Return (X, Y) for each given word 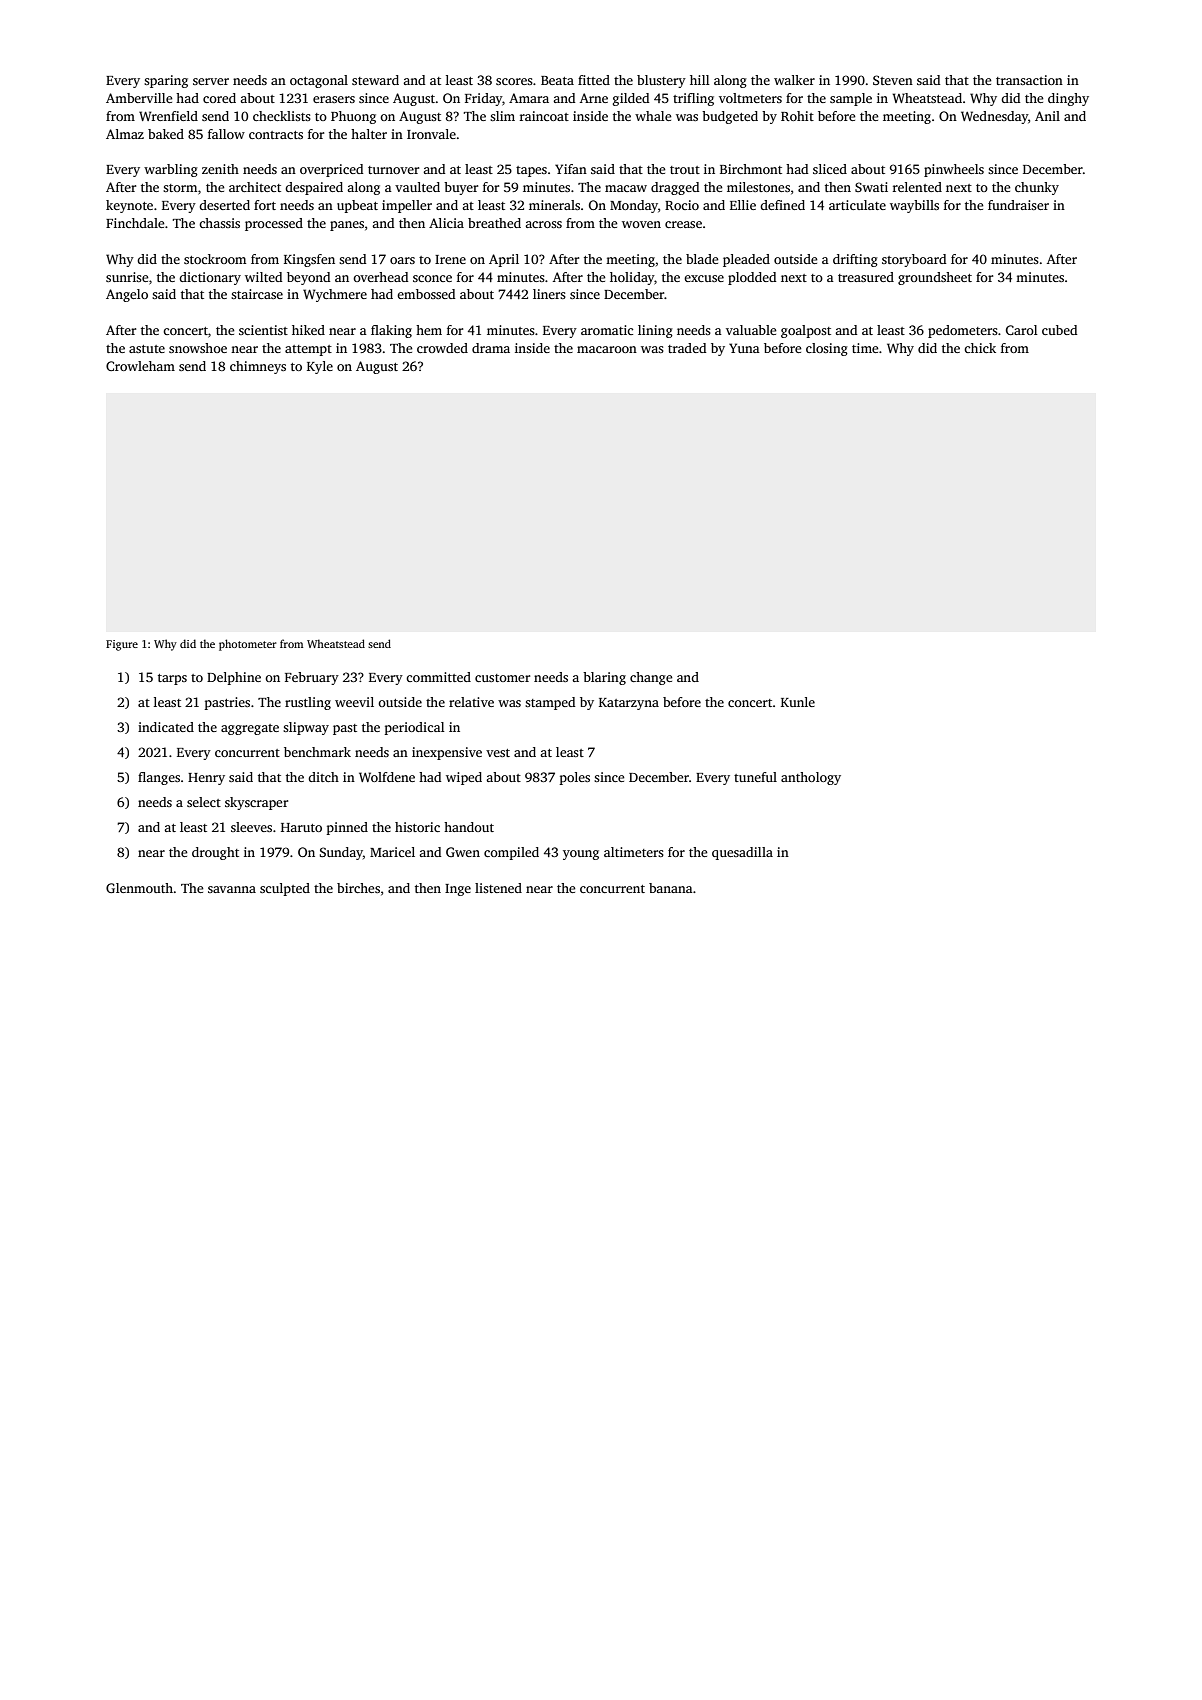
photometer (248, 645)
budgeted (730, 117)
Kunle (798, 702)
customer (502, 678)
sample (851, 99)
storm (180, 188)
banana (671, 888)
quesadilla (742, 853)
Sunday (341, 853)
